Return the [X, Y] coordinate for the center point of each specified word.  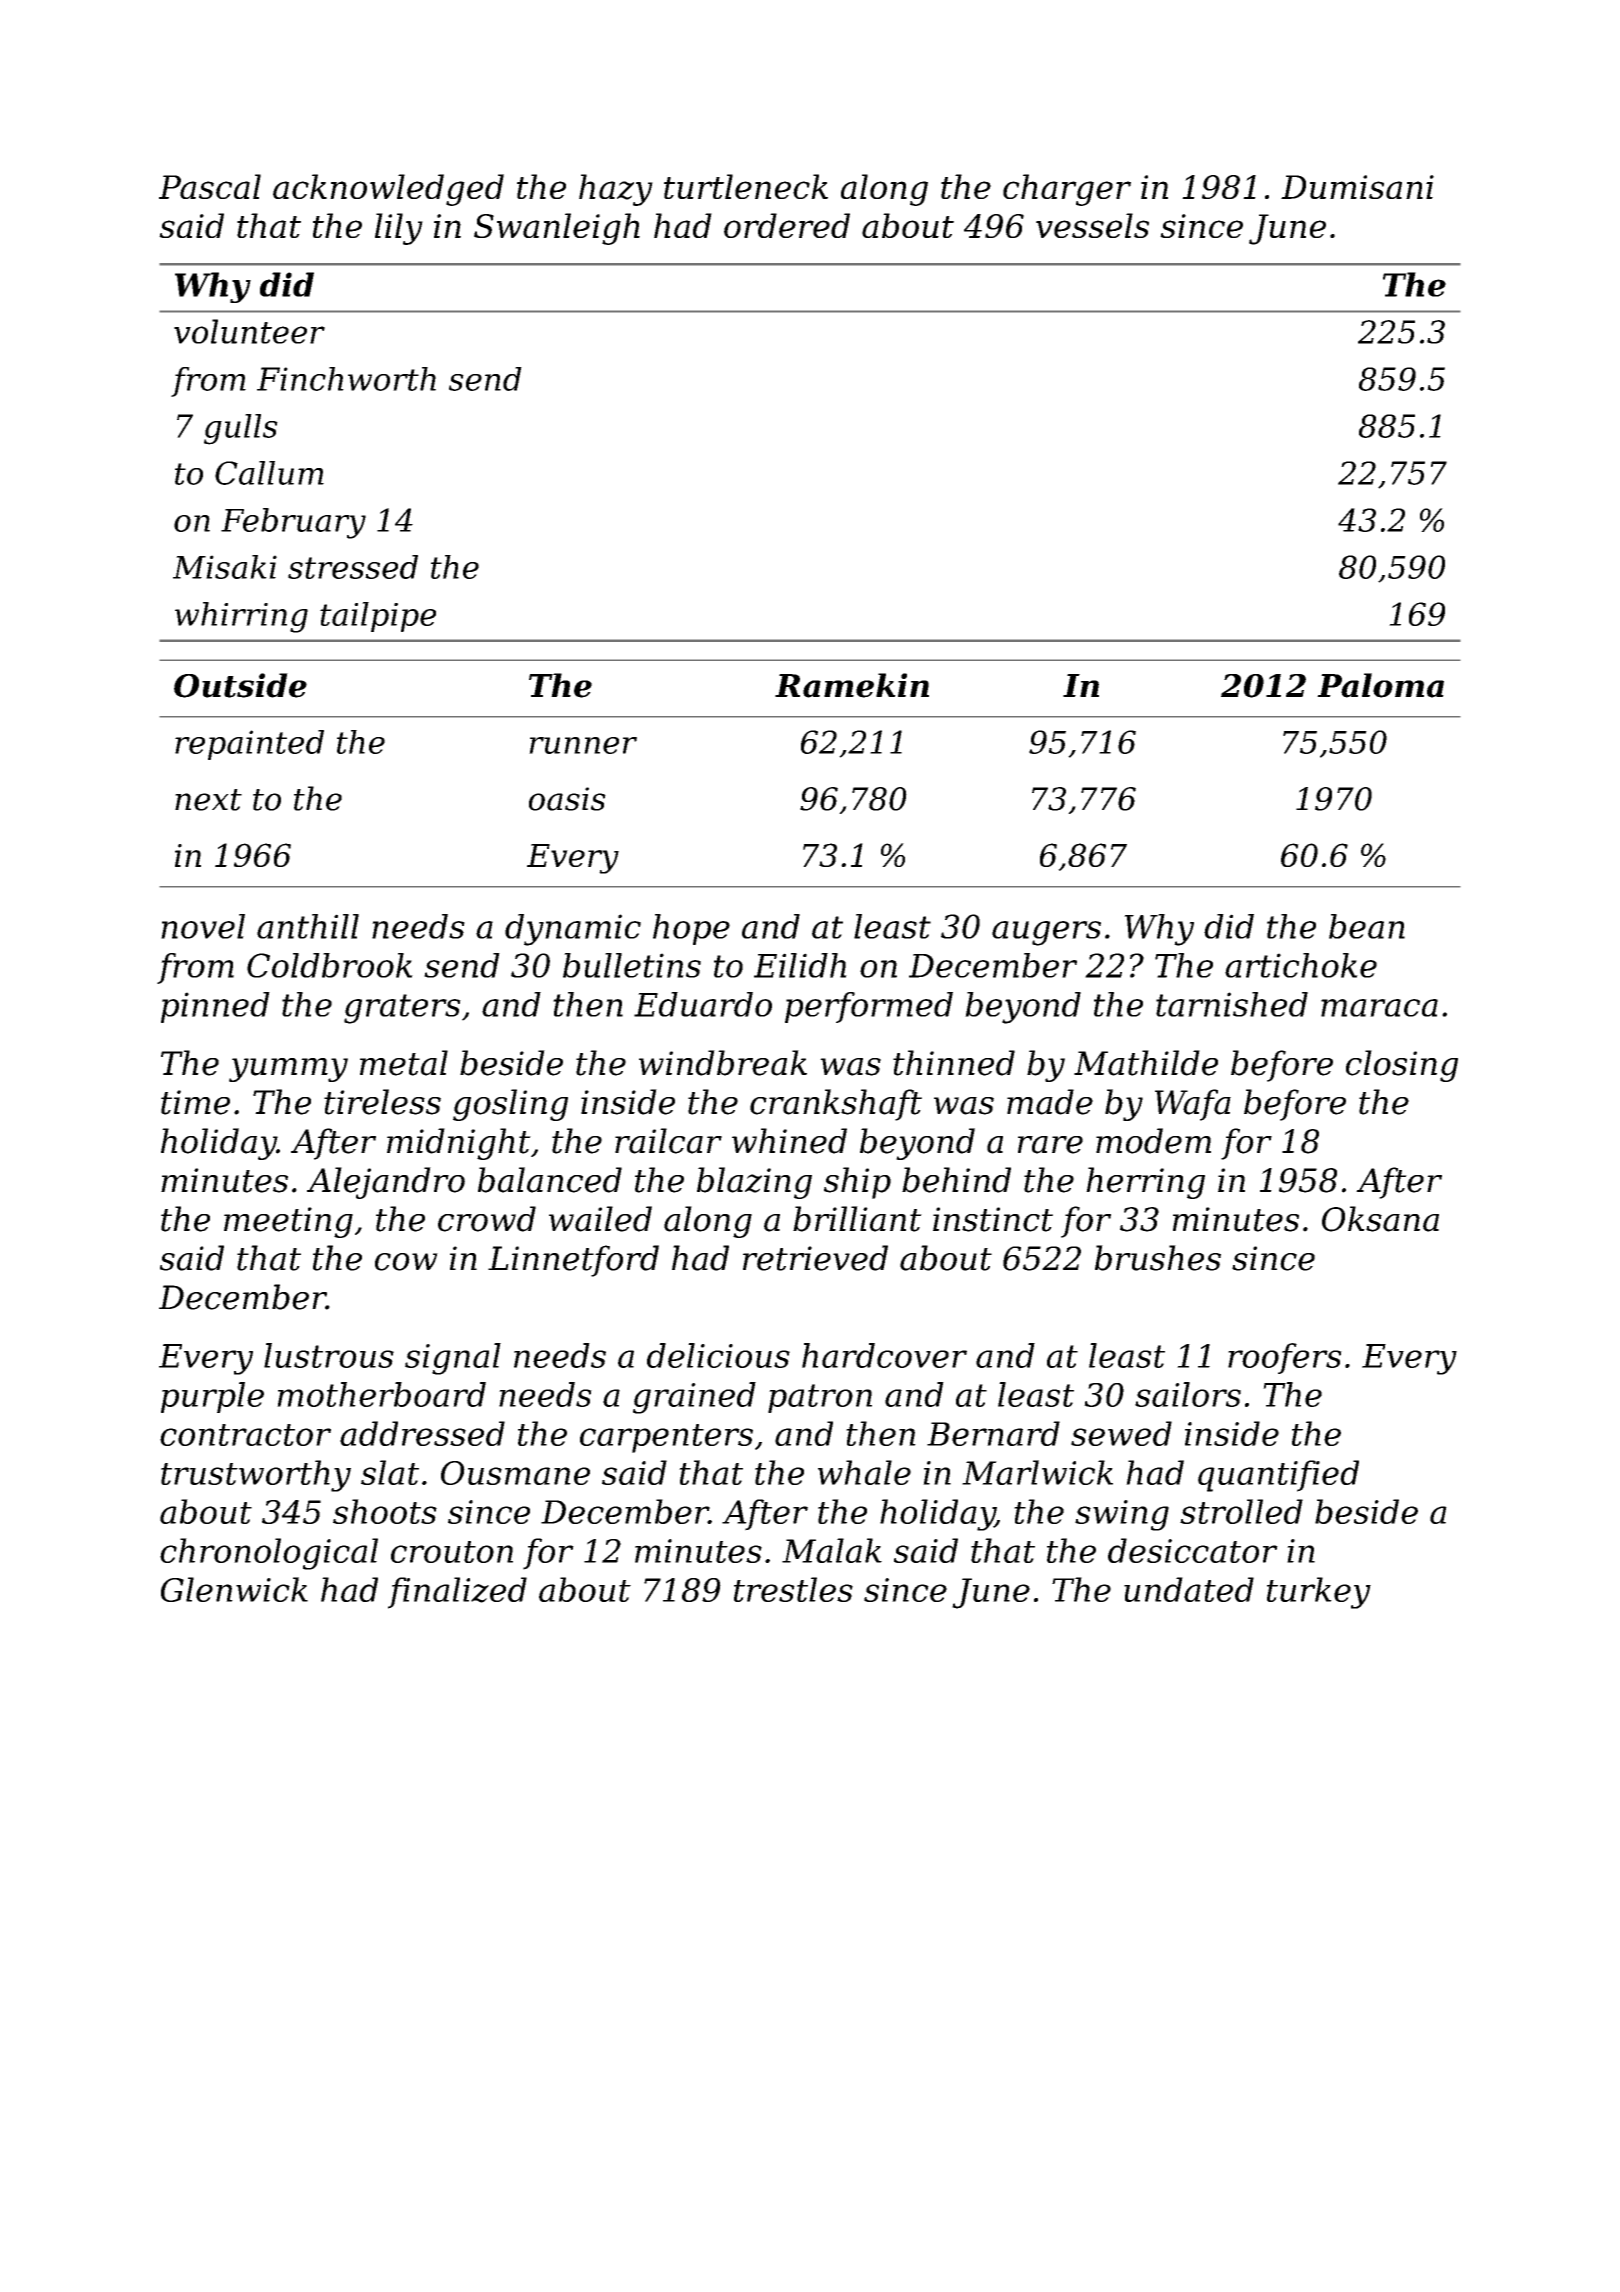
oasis [567, 799]
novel [203, 926]
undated [1189, 1589]
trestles [793, 1589]
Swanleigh [557, 229]
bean [1367, 926]
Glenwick [234, 1589]
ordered [787, 225]
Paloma [1380, 685]
